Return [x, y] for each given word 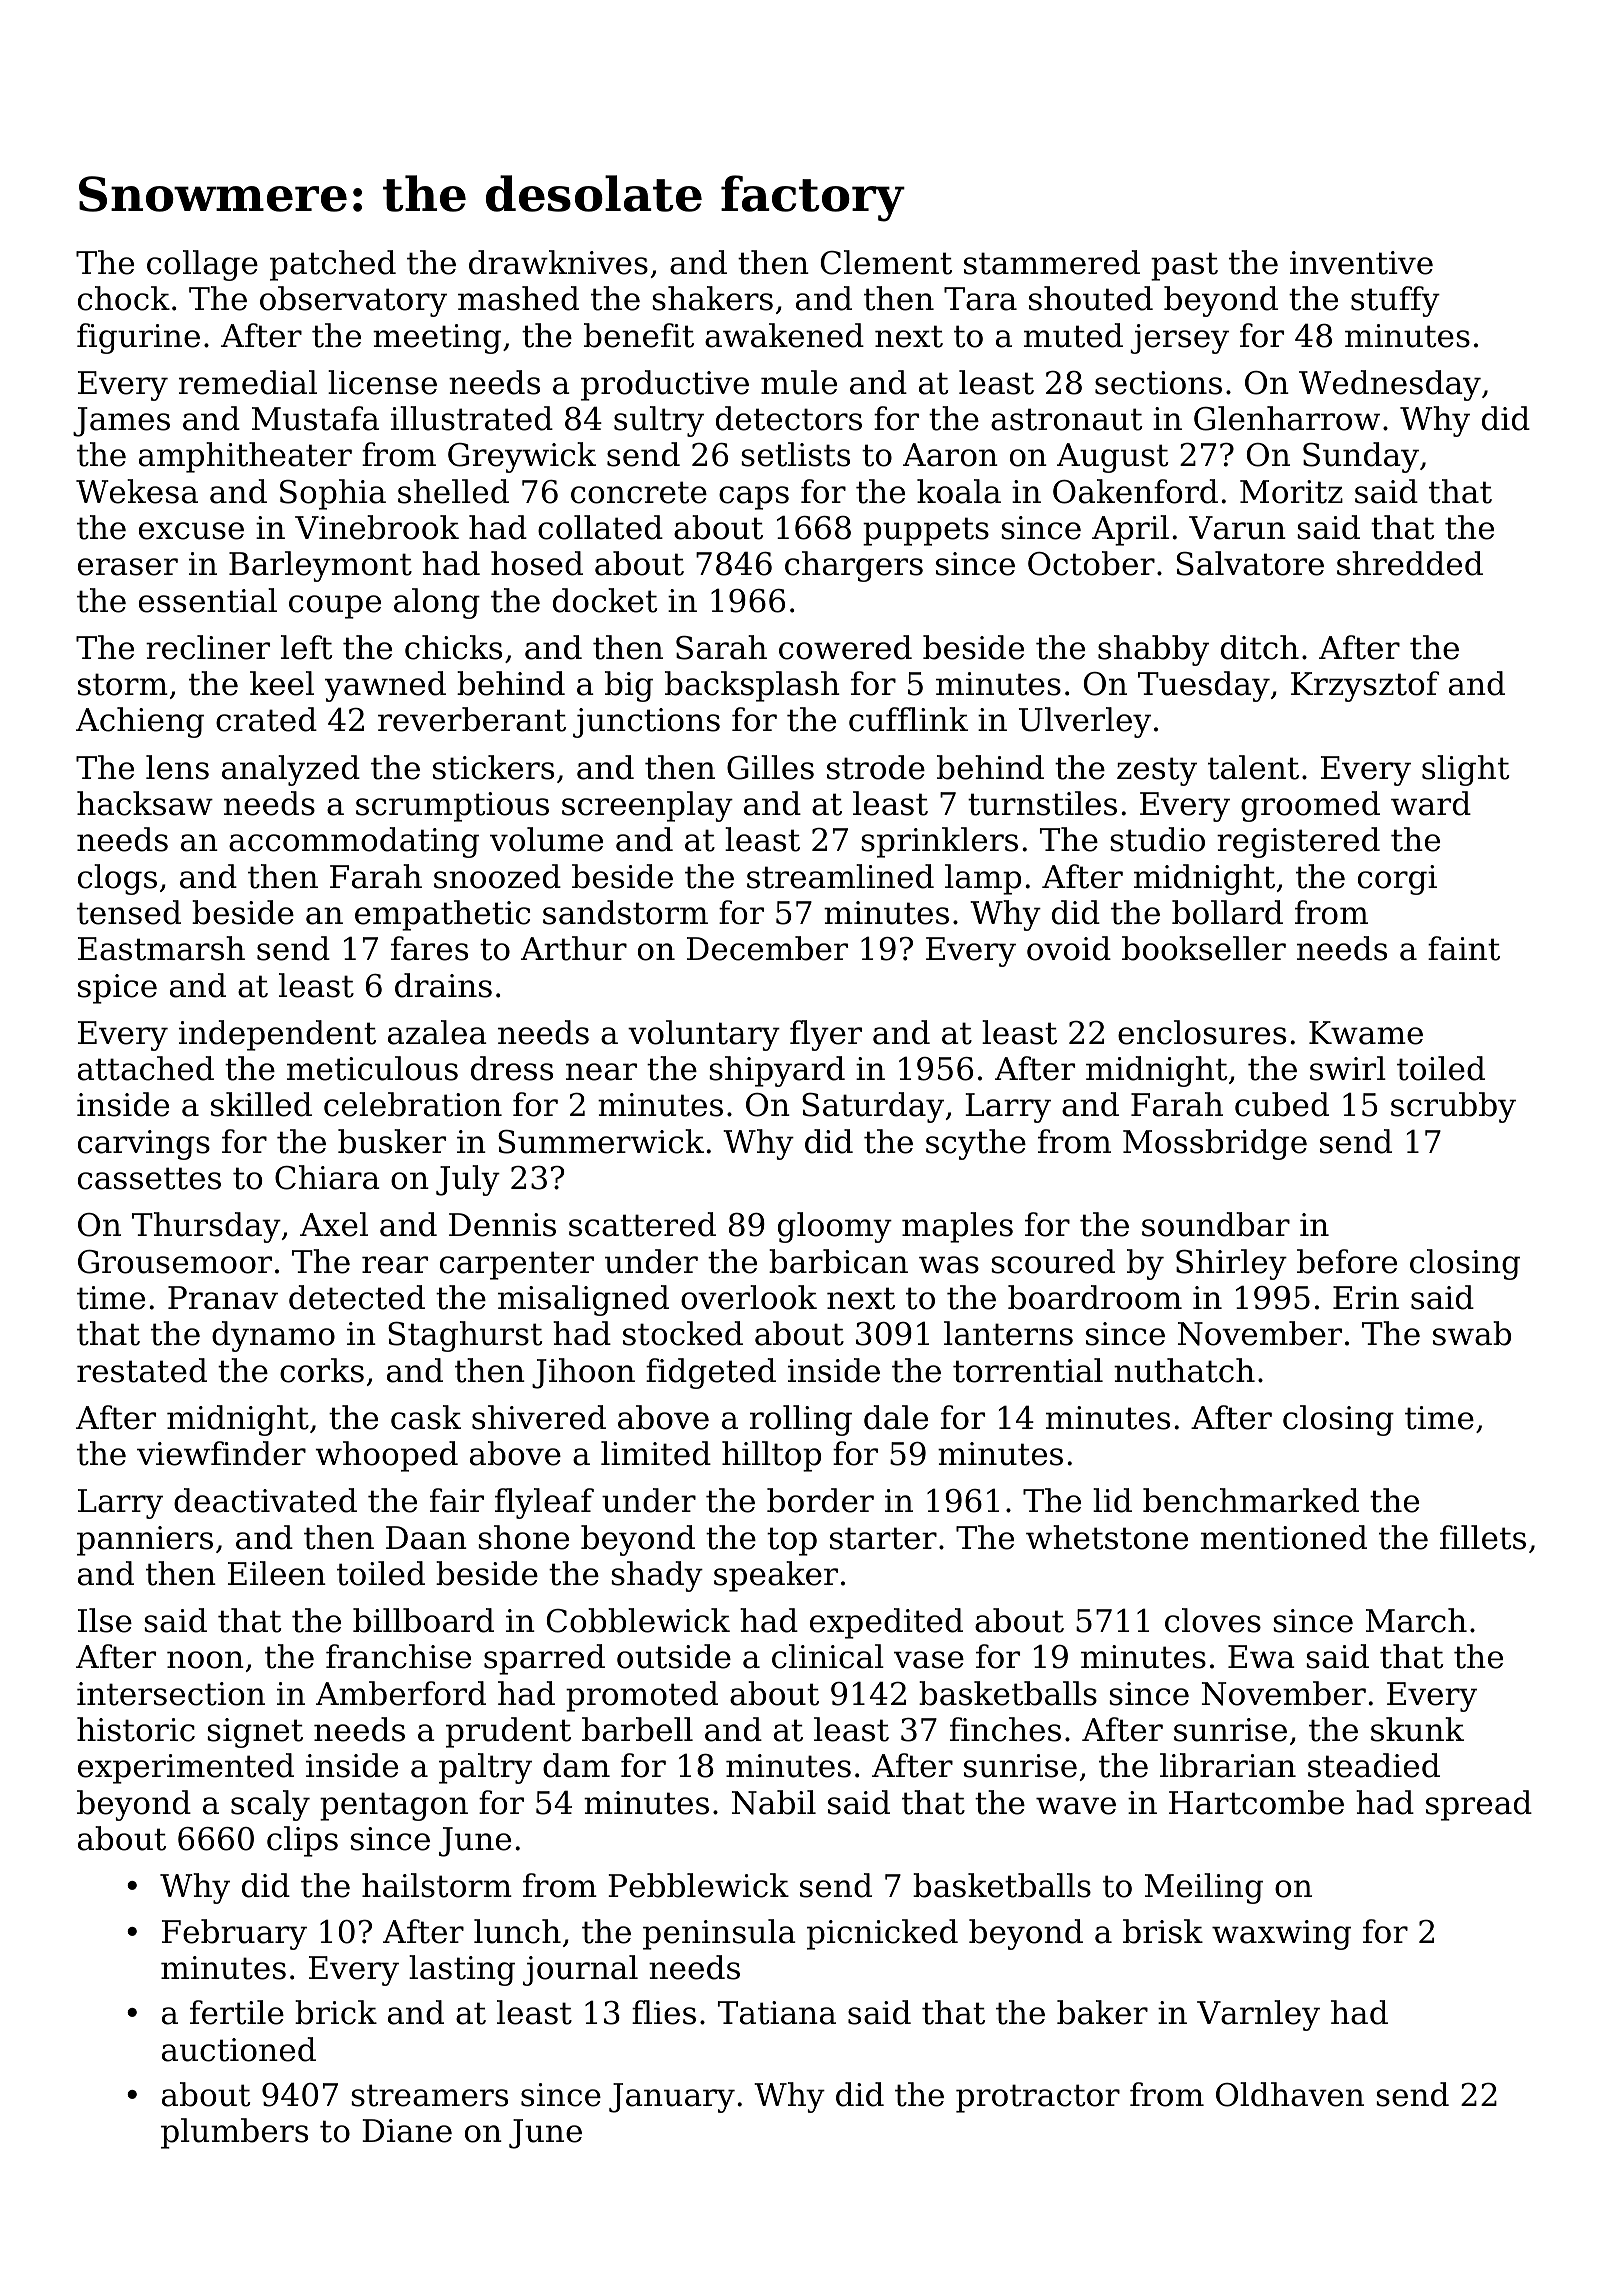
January [672, 2098]
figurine [138, 338]
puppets [926, 531]
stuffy [1395, 301]
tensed [129, 912]
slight [1465, 770]
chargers [854, 566]
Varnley [1258, 2015]
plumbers [234, 2133]
